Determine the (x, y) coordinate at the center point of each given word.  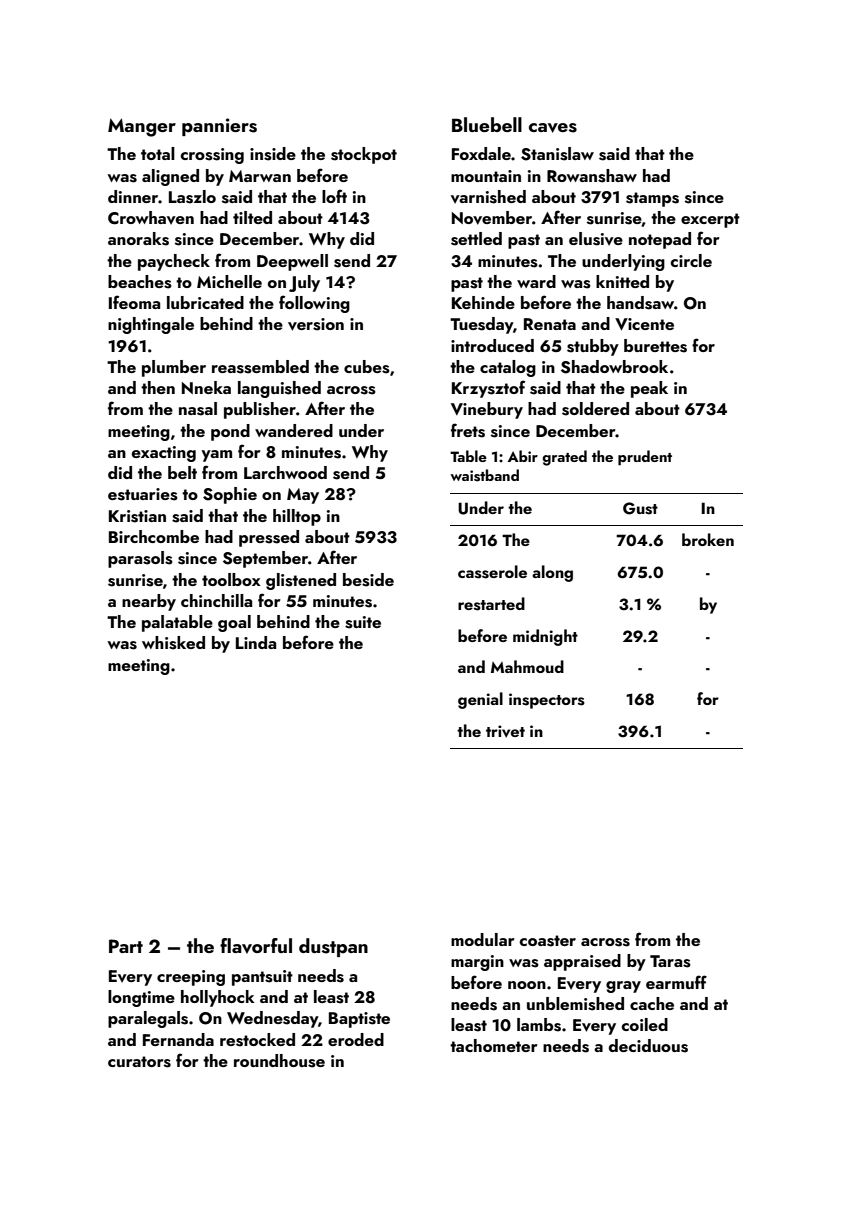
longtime (141, 998)
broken (708, 539)
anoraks (138, 239)
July (304, 283)
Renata (550, 324)
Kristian (137, 516)
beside (368, 580)
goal (234, 623)
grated (564, 458)
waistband (484, 475)
